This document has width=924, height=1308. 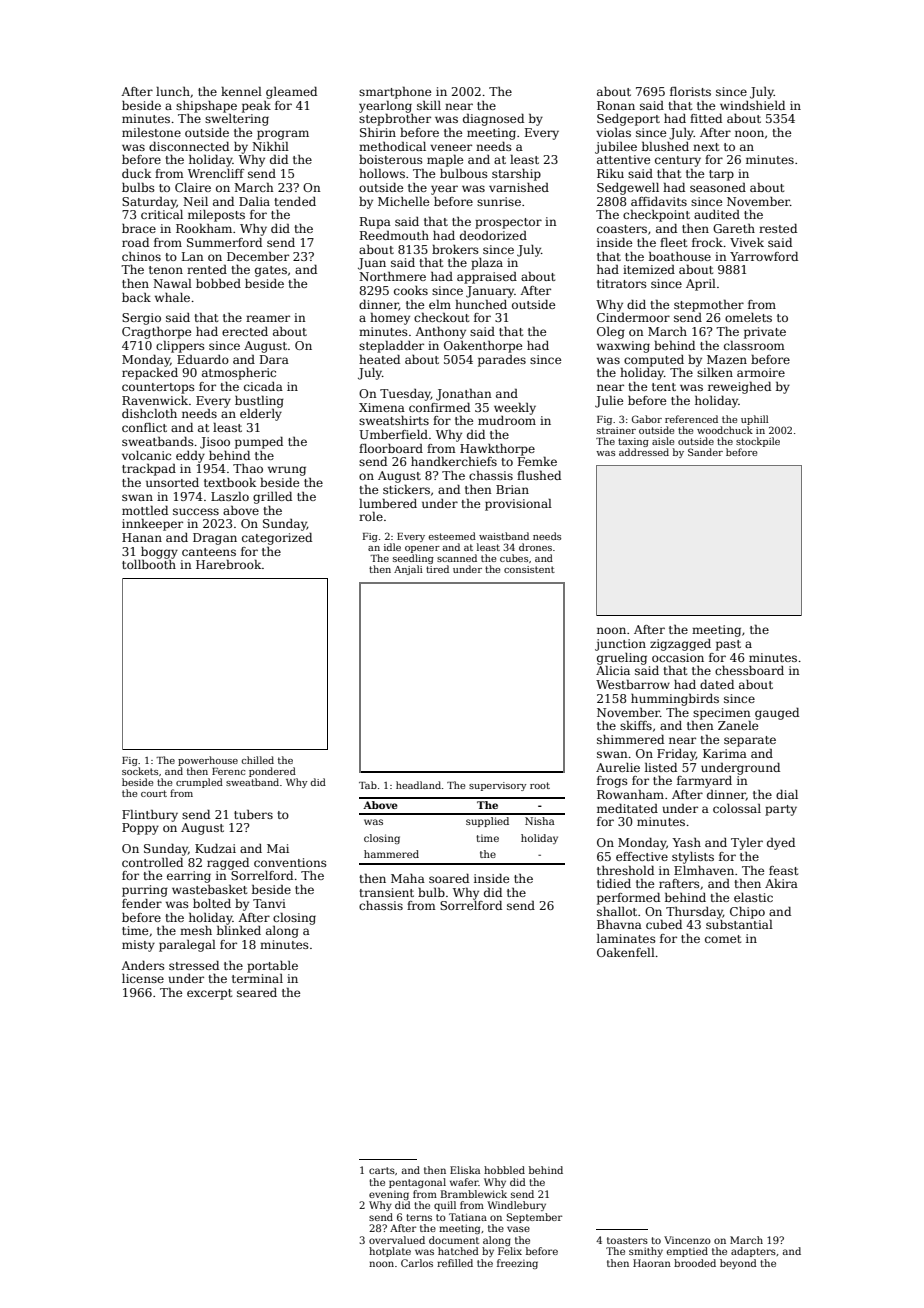 What do you see at coordinates (517, 1264) in the document?
I see `freezing` at bounding box center [517, 1264].
